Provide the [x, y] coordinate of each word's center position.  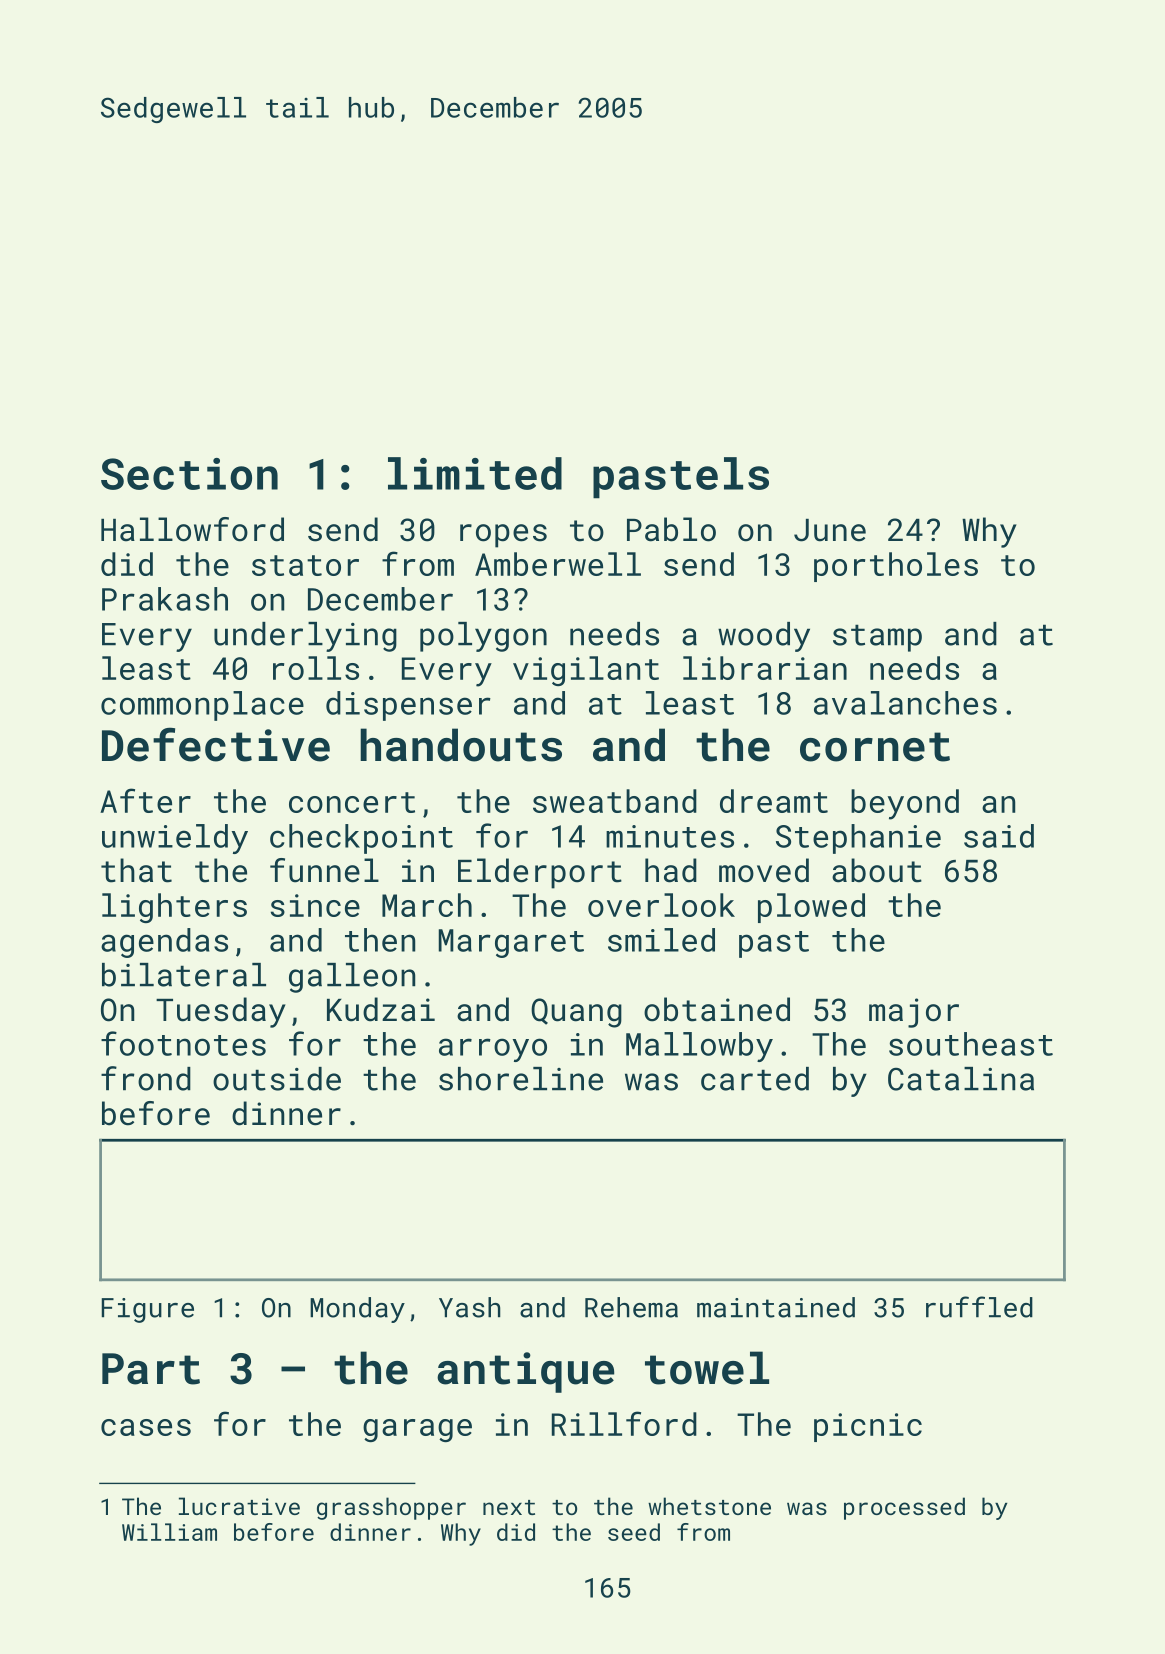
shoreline [521, 1079]
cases [146, 1427]
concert [352, 802]
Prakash [165, 599]
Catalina [961, 1079]
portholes [896, 567]
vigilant [586, 671]
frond [146, 1078]
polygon [483, 637]
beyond [905, 804]
